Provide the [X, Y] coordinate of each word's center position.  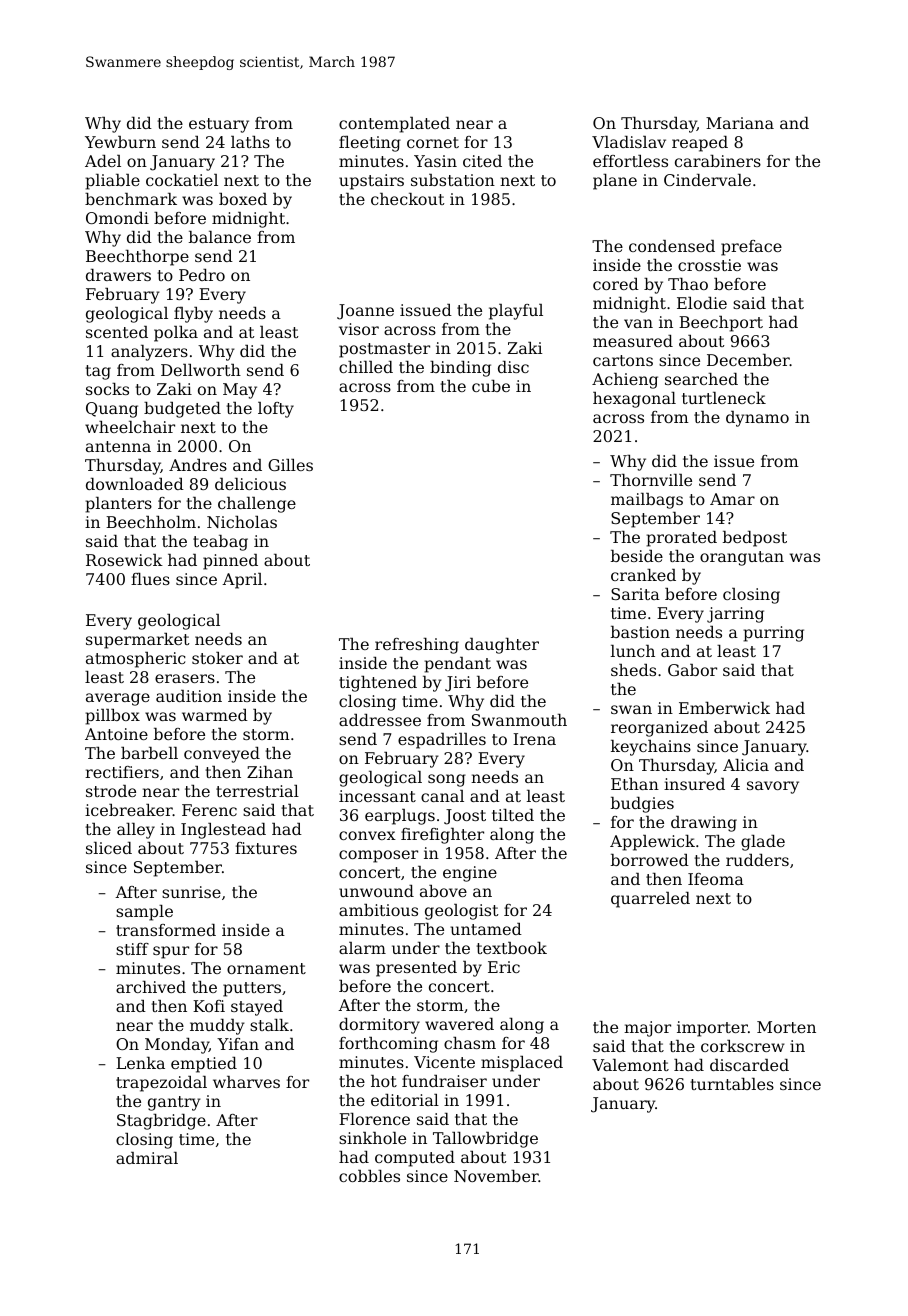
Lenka [140, 1063]
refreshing [417, 646]
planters [118, 505]
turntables [732, 1084]
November [496, 1176]
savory [773, 787]
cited [482, 161]
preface [751, 248]
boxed [243, 199]
